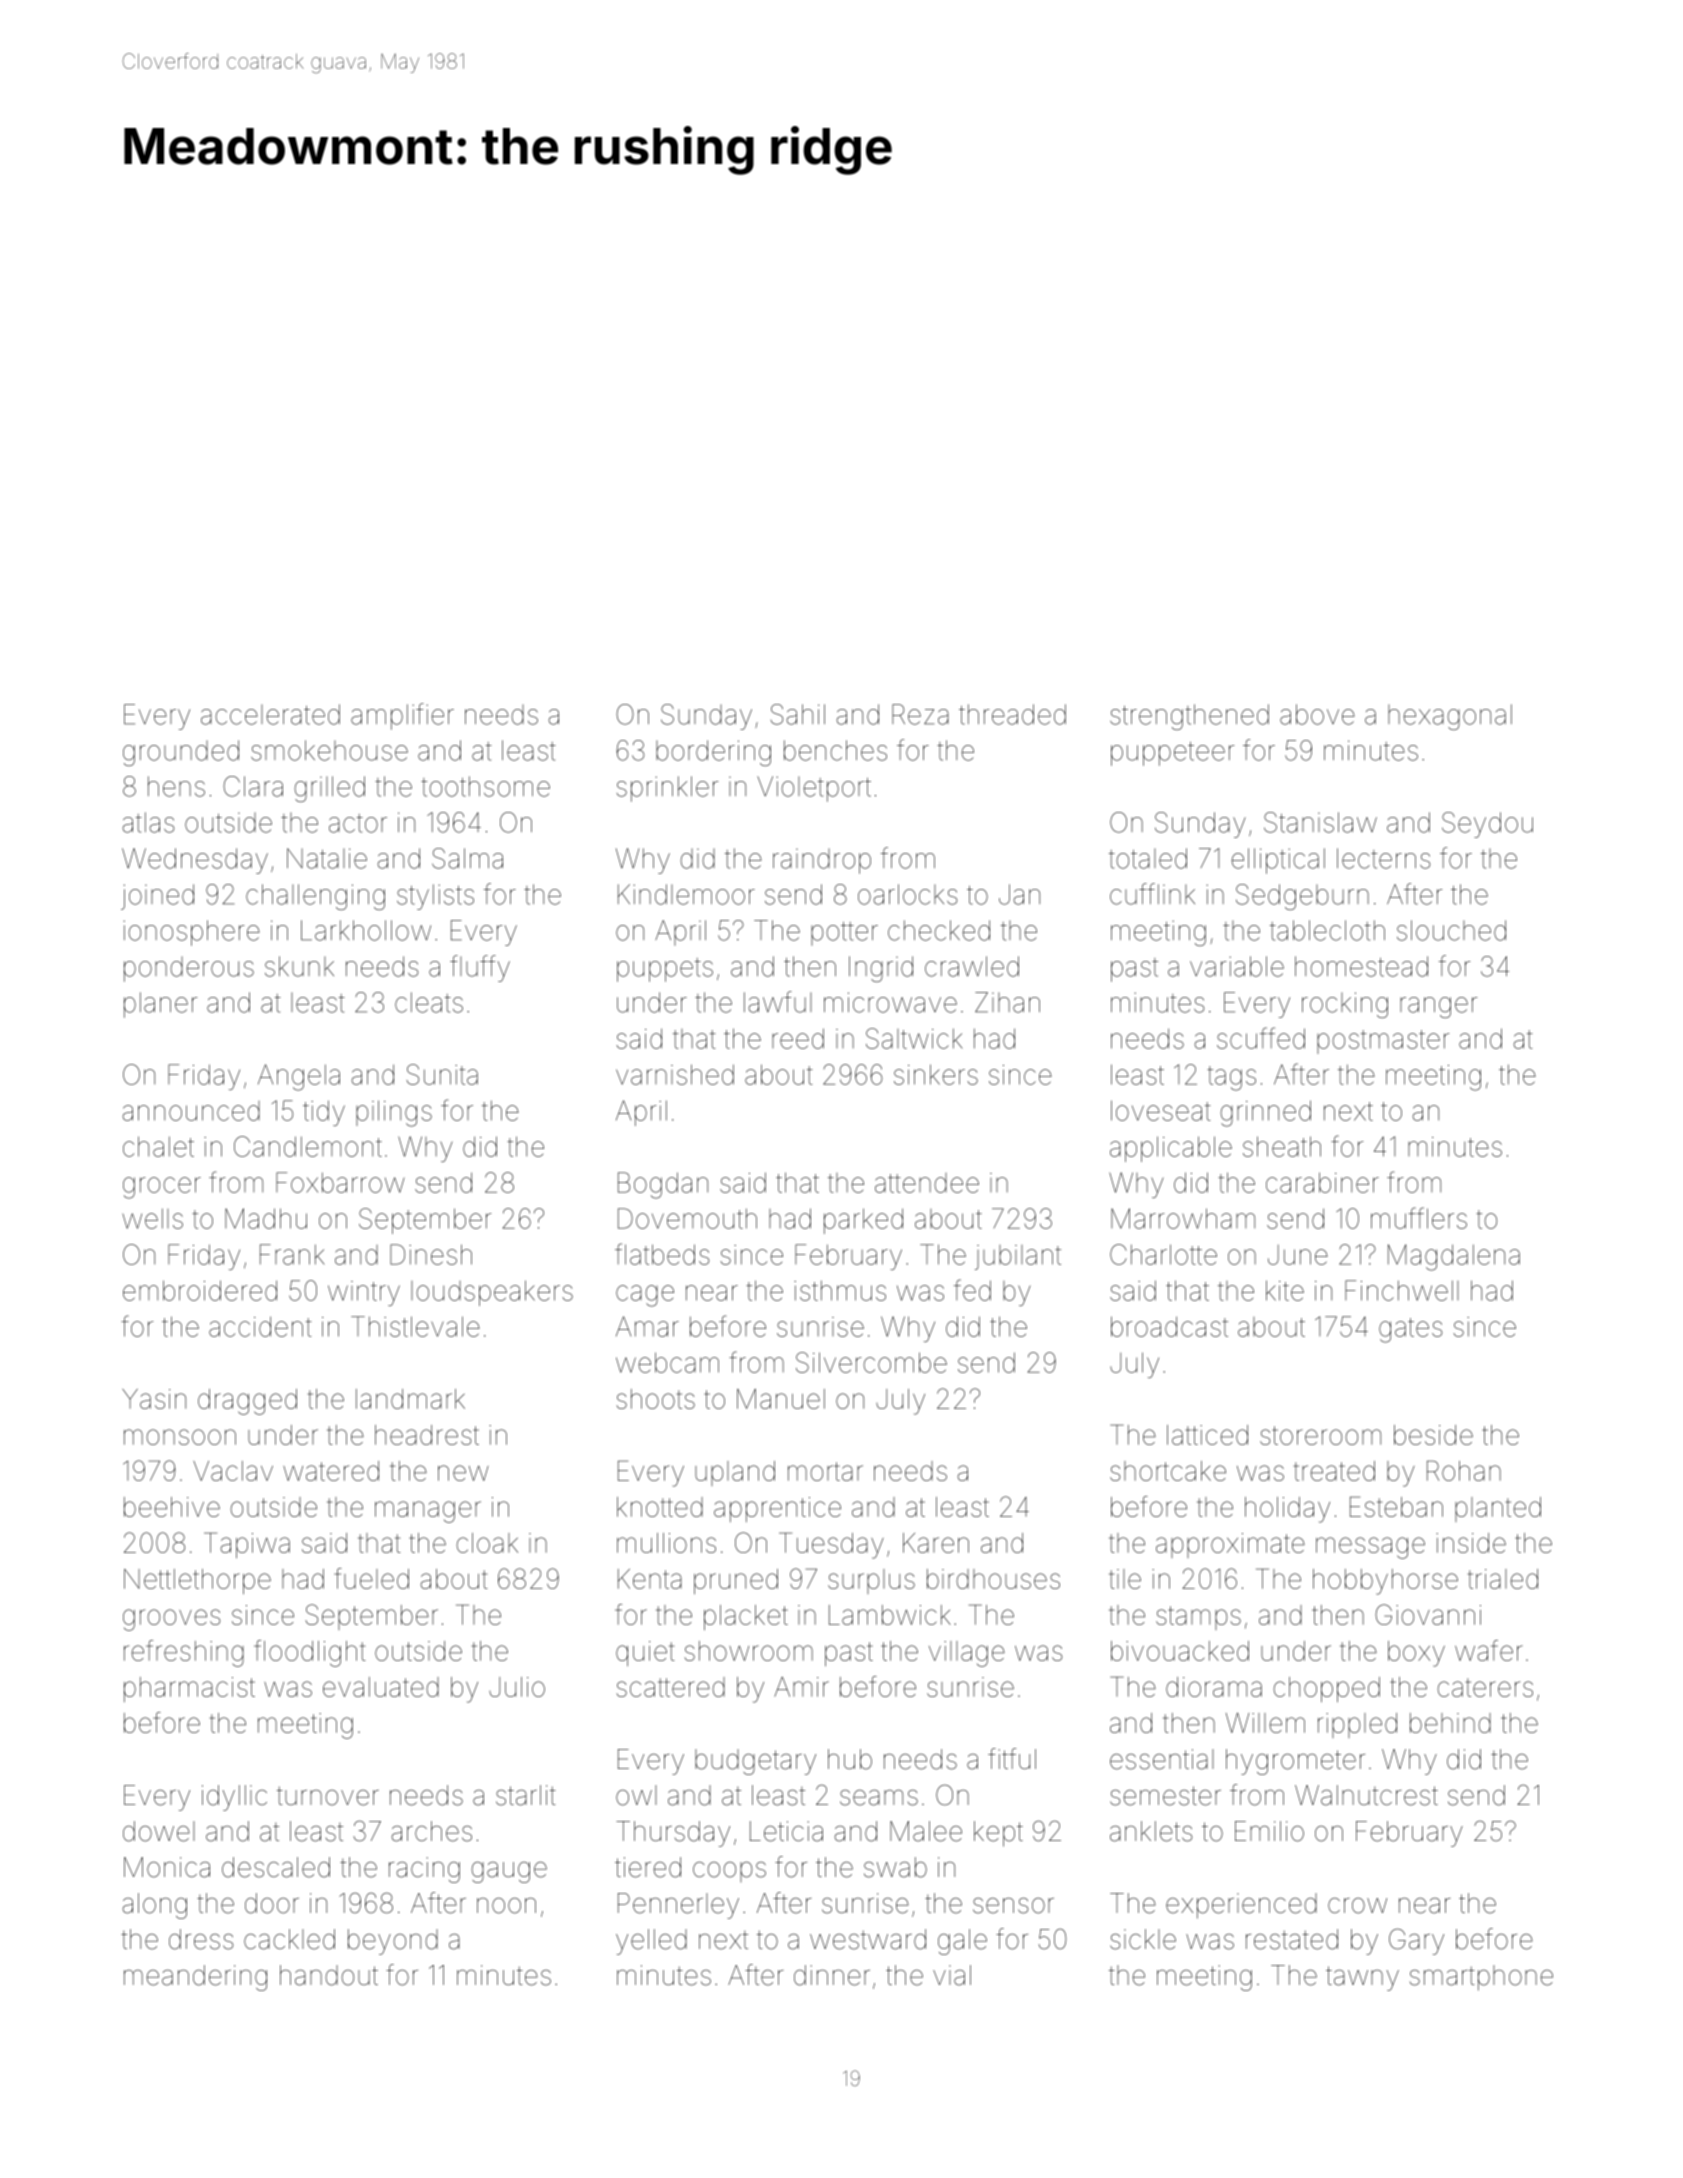 The image size is (1683, 2178). Describe the element at coordinates (1282, 1146) in the page. I see `sheath` at that location.
